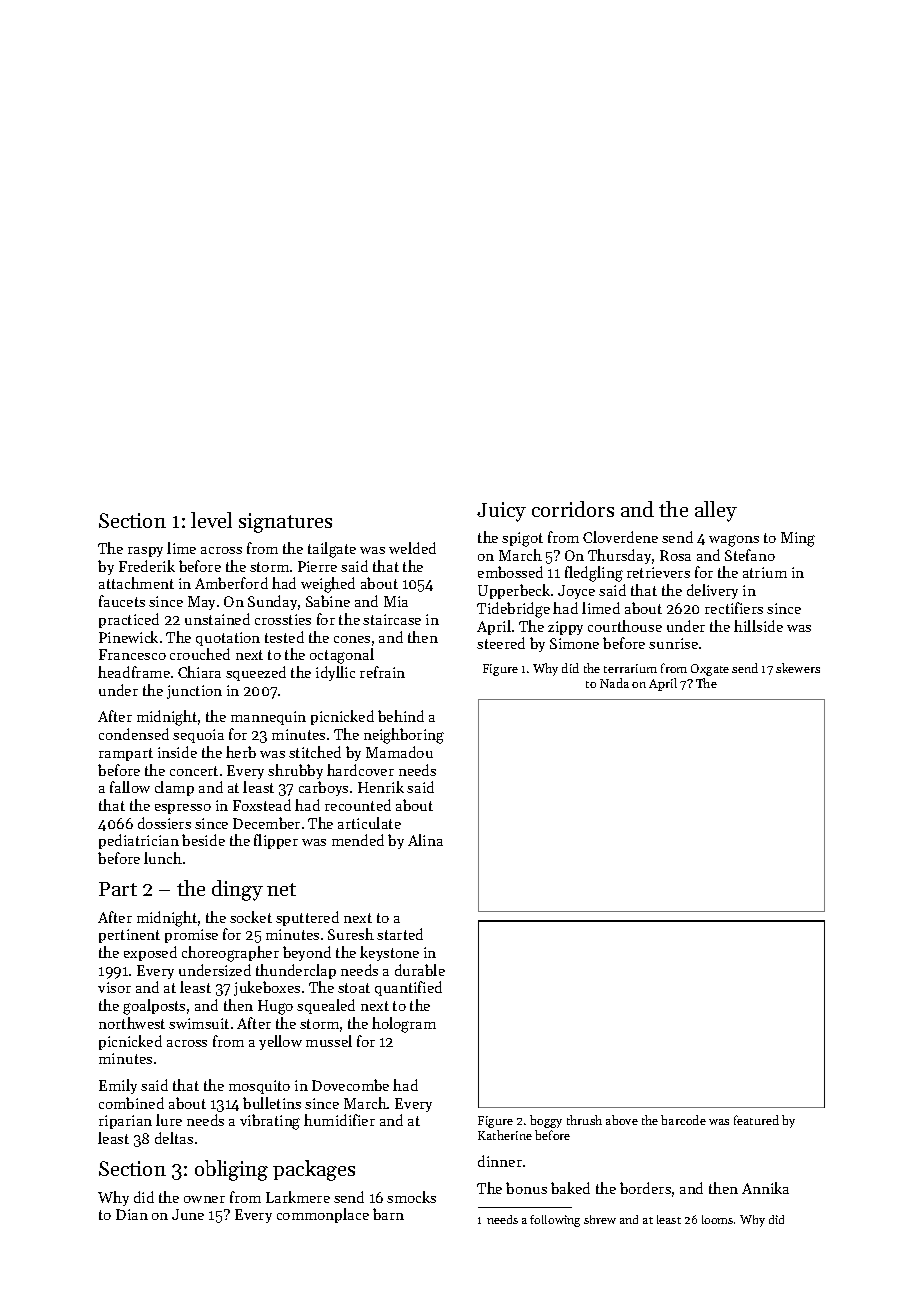 The width and height of the screenshot is (924, 1308). Describe the element at coordinates (389, 953) in the screenshot. I see `keystone` at that location.
